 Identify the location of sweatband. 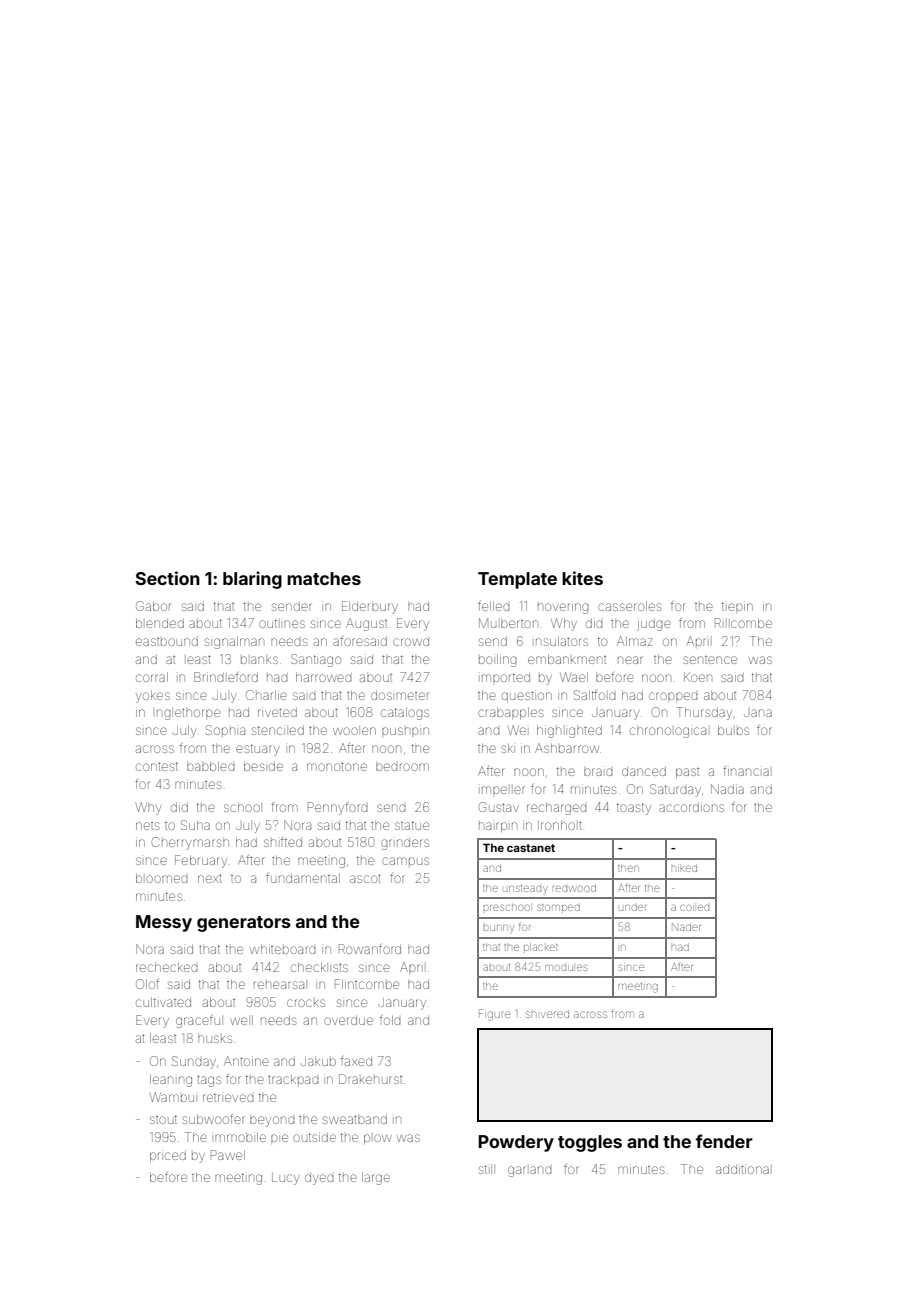
(355, 1119).
